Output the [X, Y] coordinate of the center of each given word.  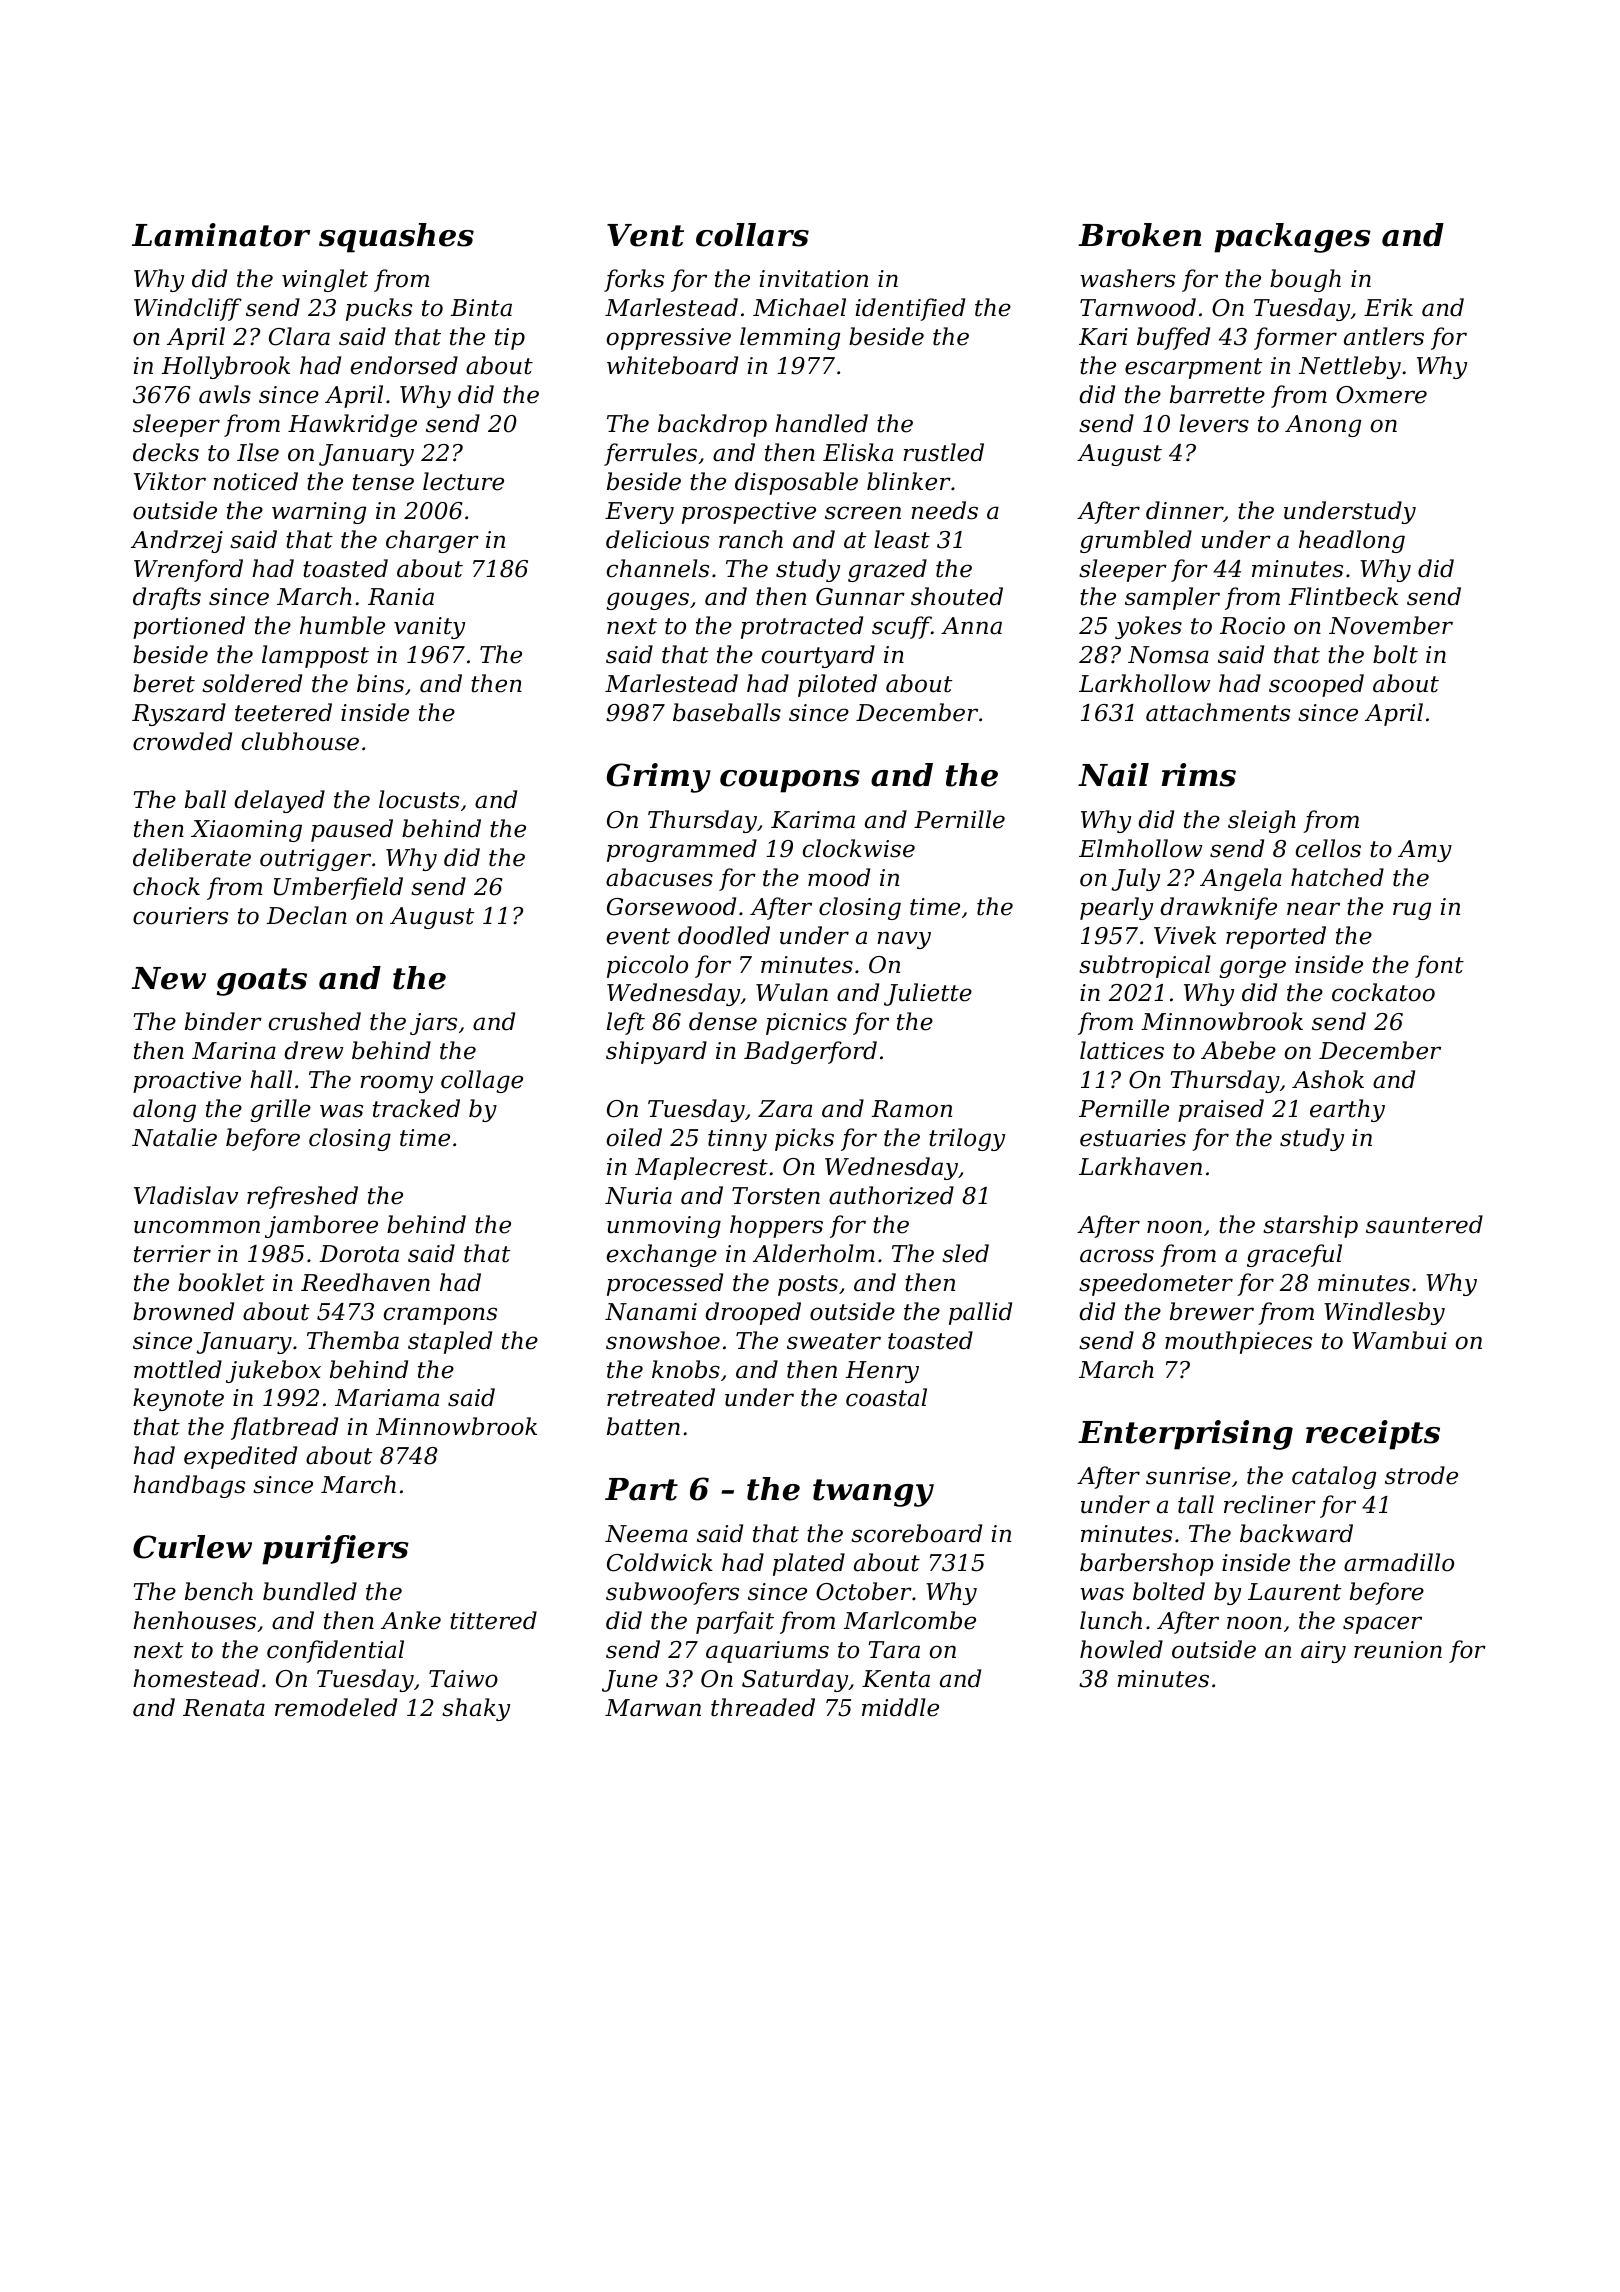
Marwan [653, 1708]
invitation [814, 279]
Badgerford [810, 1052]
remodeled [336, 1707]
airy [1323, 1652]
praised [1221, 1110]
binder [223, 1021]
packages [1292, 238]
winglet [325, 280]
